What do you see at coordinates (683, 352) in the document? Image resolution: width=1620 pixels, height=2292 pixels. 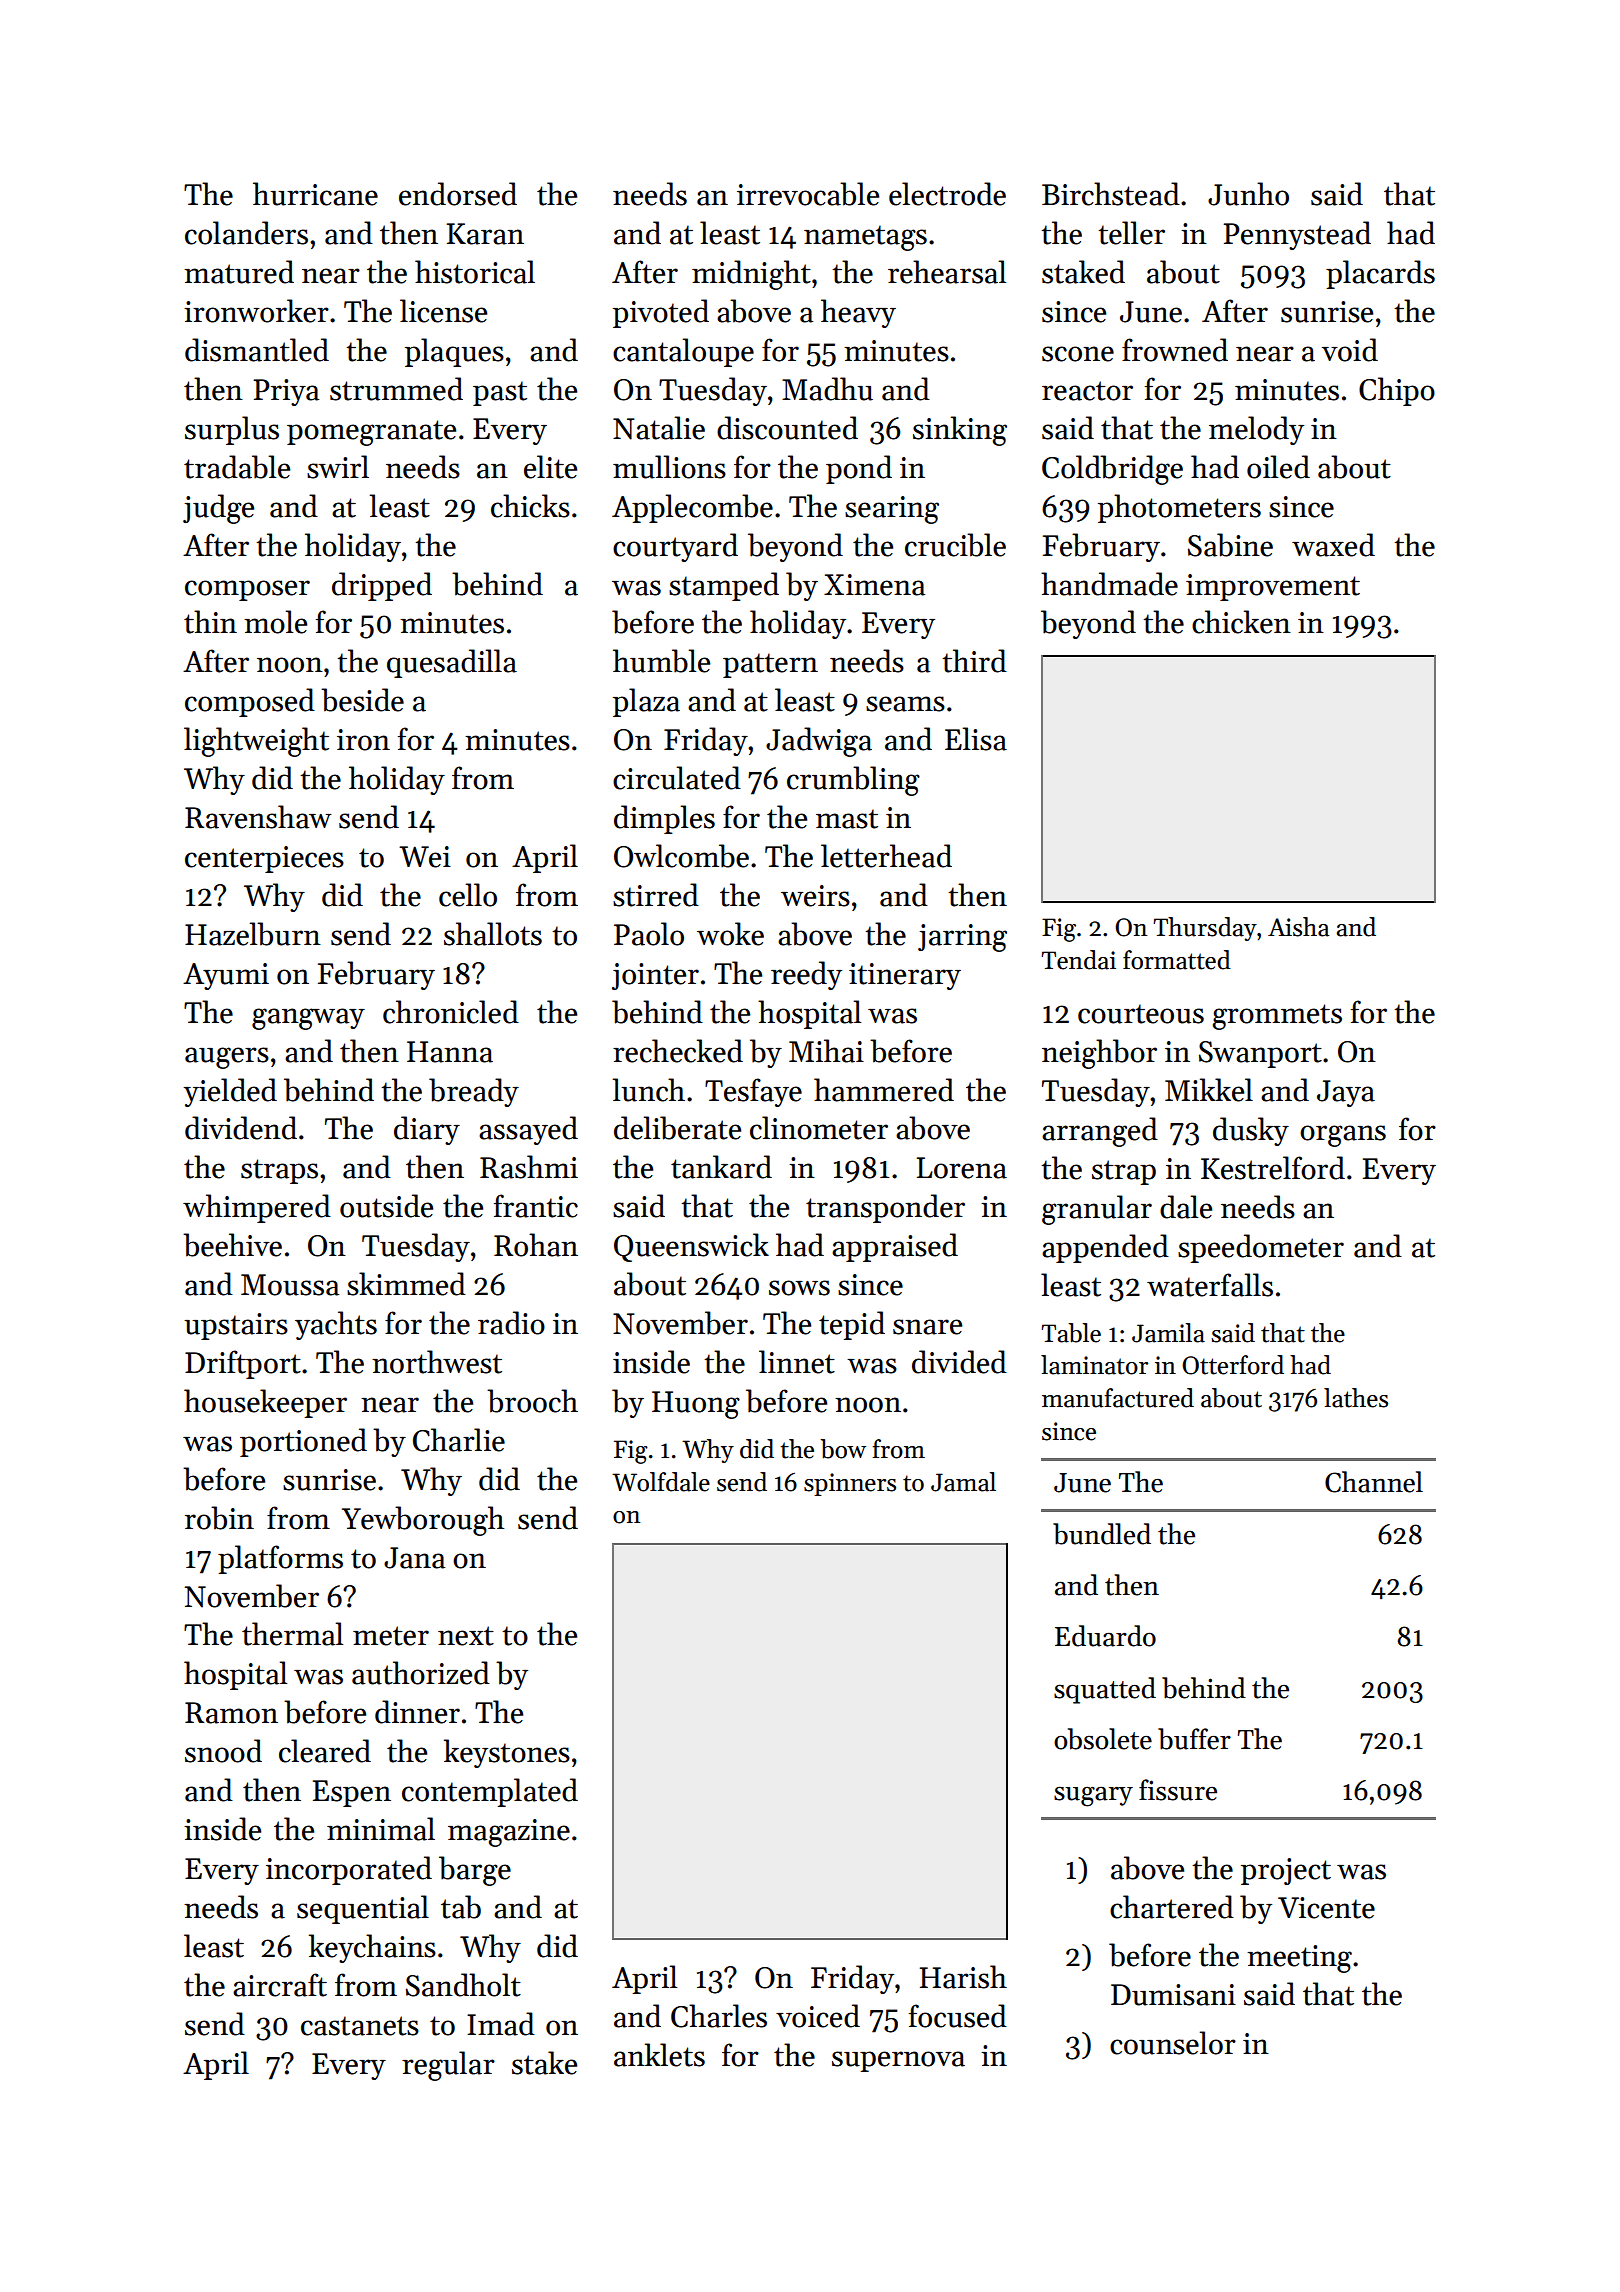 I see `cantaloupe` at bounding box center [683, 352].
